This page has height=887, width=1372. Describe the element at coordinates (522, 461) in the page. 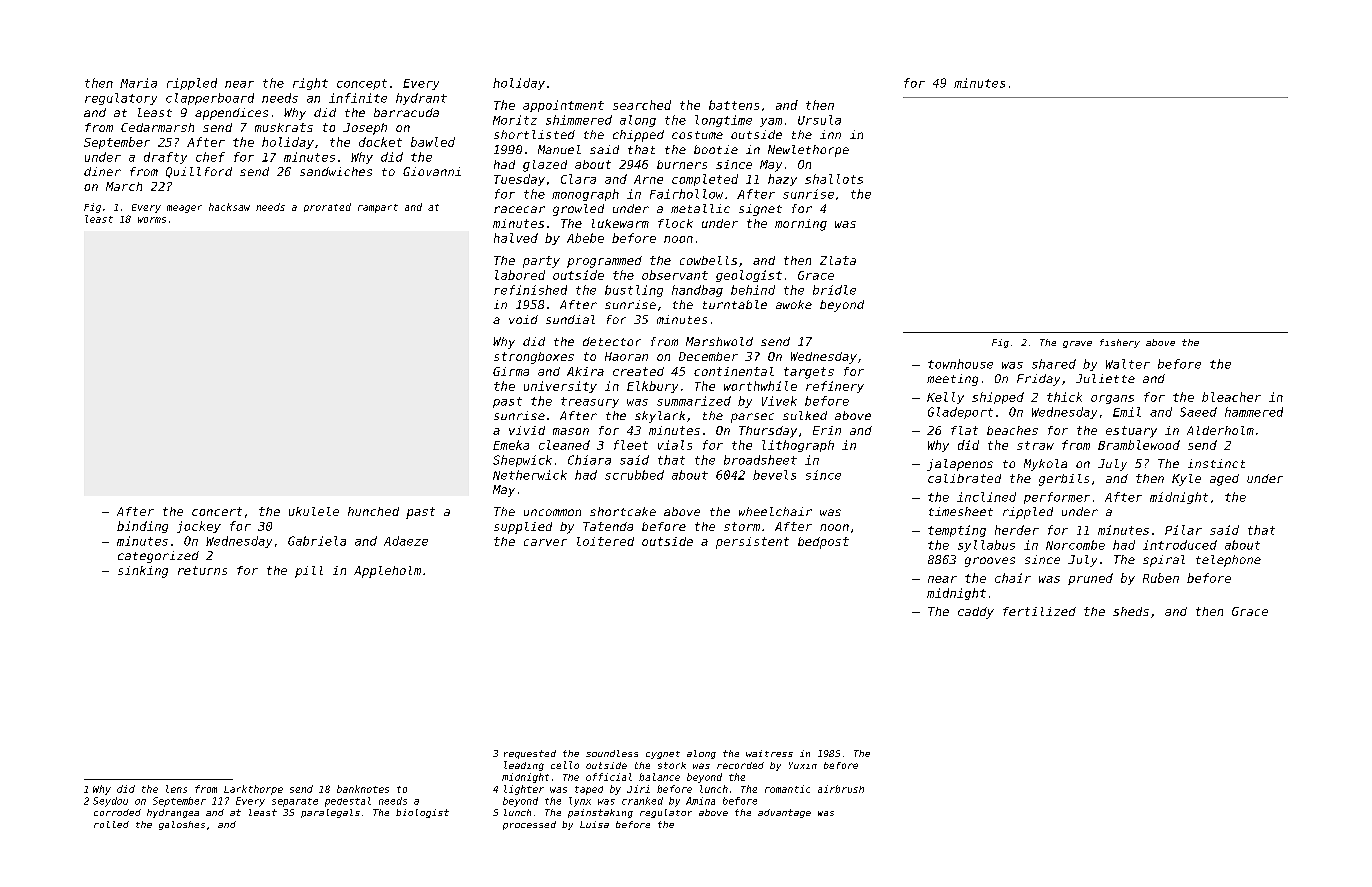

I see `Shepwick` at that location.
